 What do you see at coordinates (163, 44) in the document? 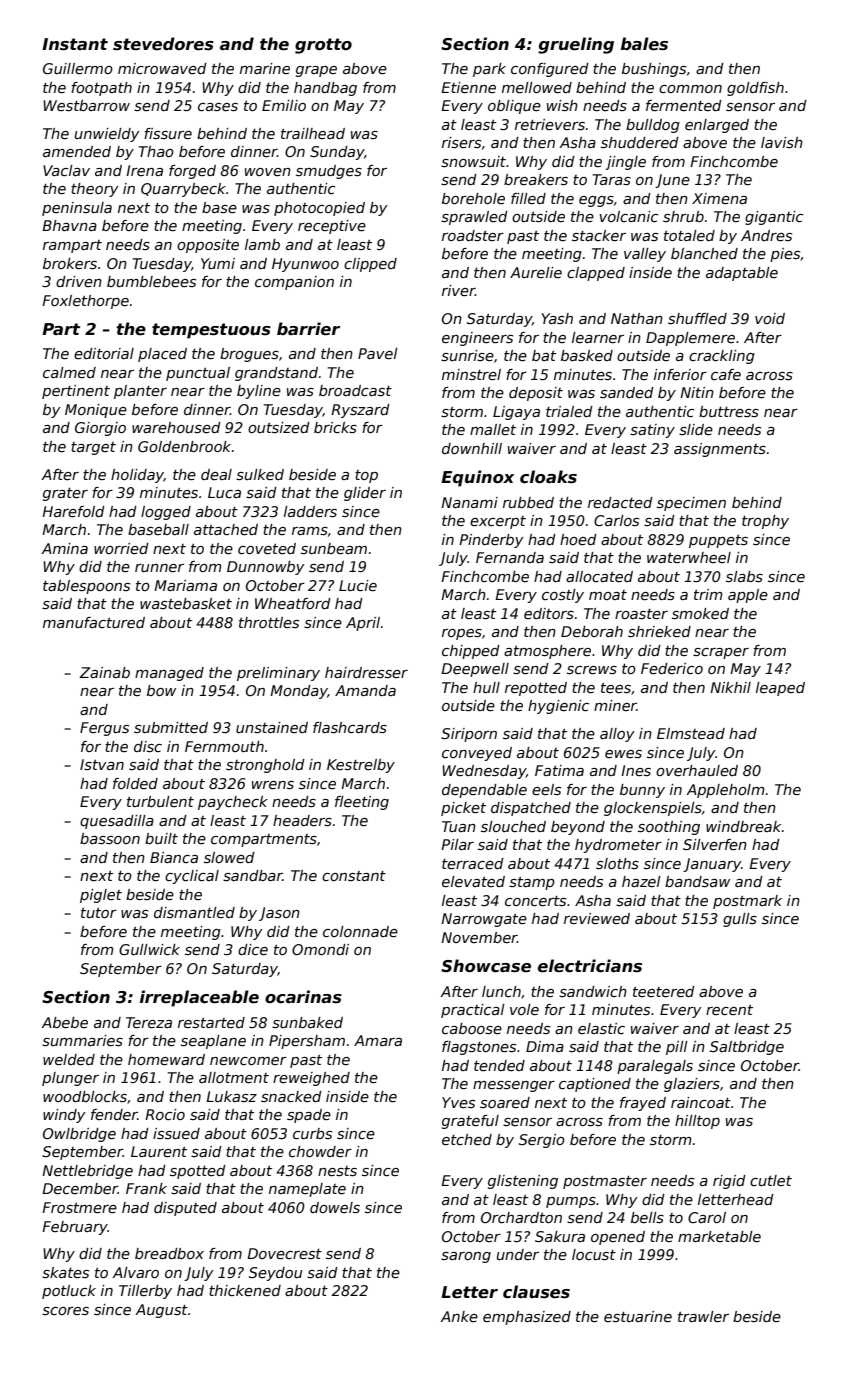
I see `stevedores` at bounding box center [163, 44].
